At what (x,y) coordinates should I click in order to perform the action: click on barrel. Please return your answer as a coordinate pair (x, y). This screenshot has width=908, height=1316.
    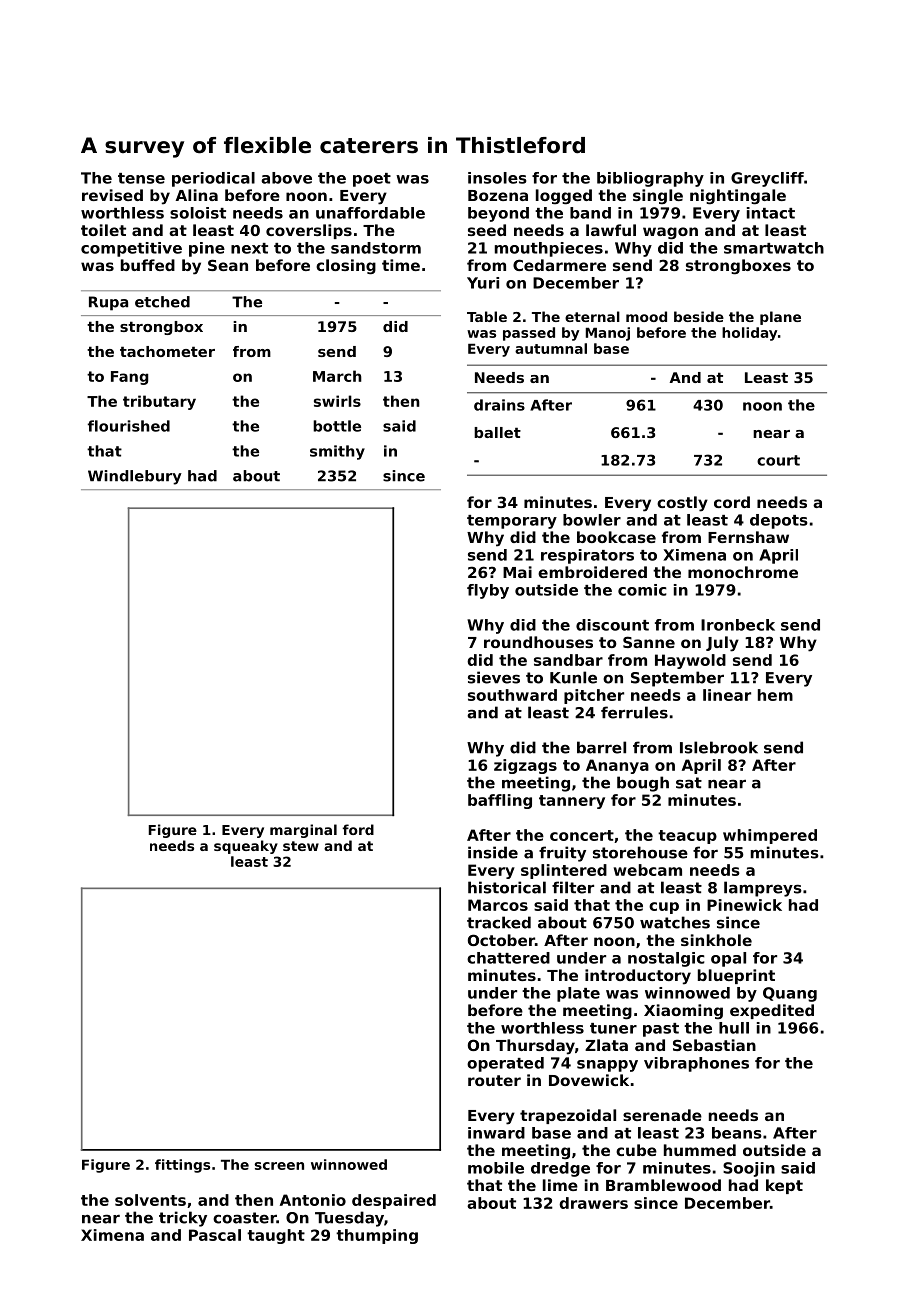
    Looking at the image, I should click on (601, 747).
